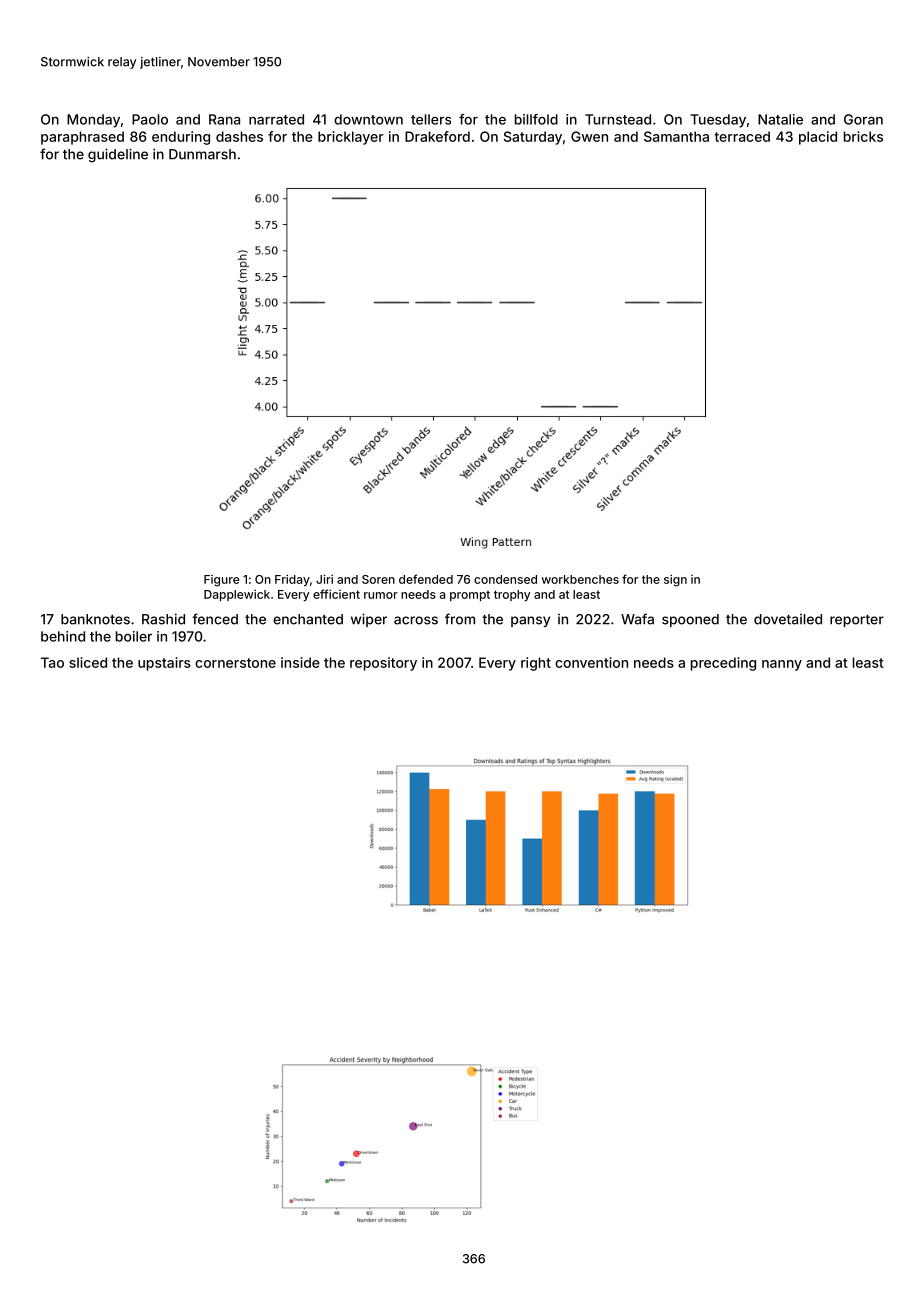 This image has width=924, height=1308. What do you see at coordinates (675, 580) in the image?
I see `sign` at bounding box center [675, 580].
